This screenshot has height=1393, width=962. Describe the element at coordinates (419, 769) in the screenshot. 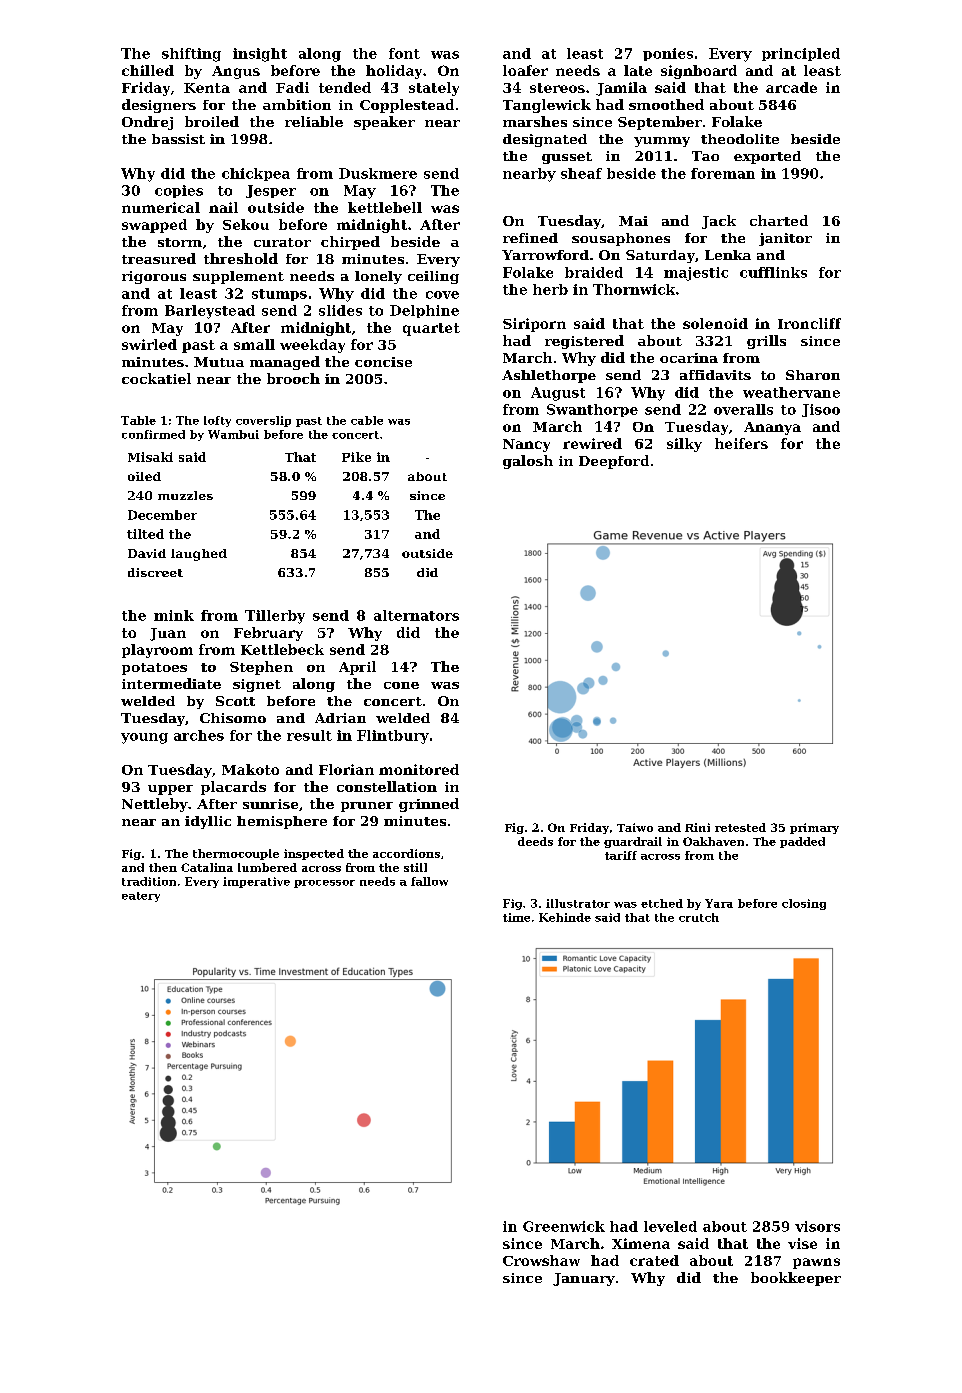

I see `monitored` at that location.
